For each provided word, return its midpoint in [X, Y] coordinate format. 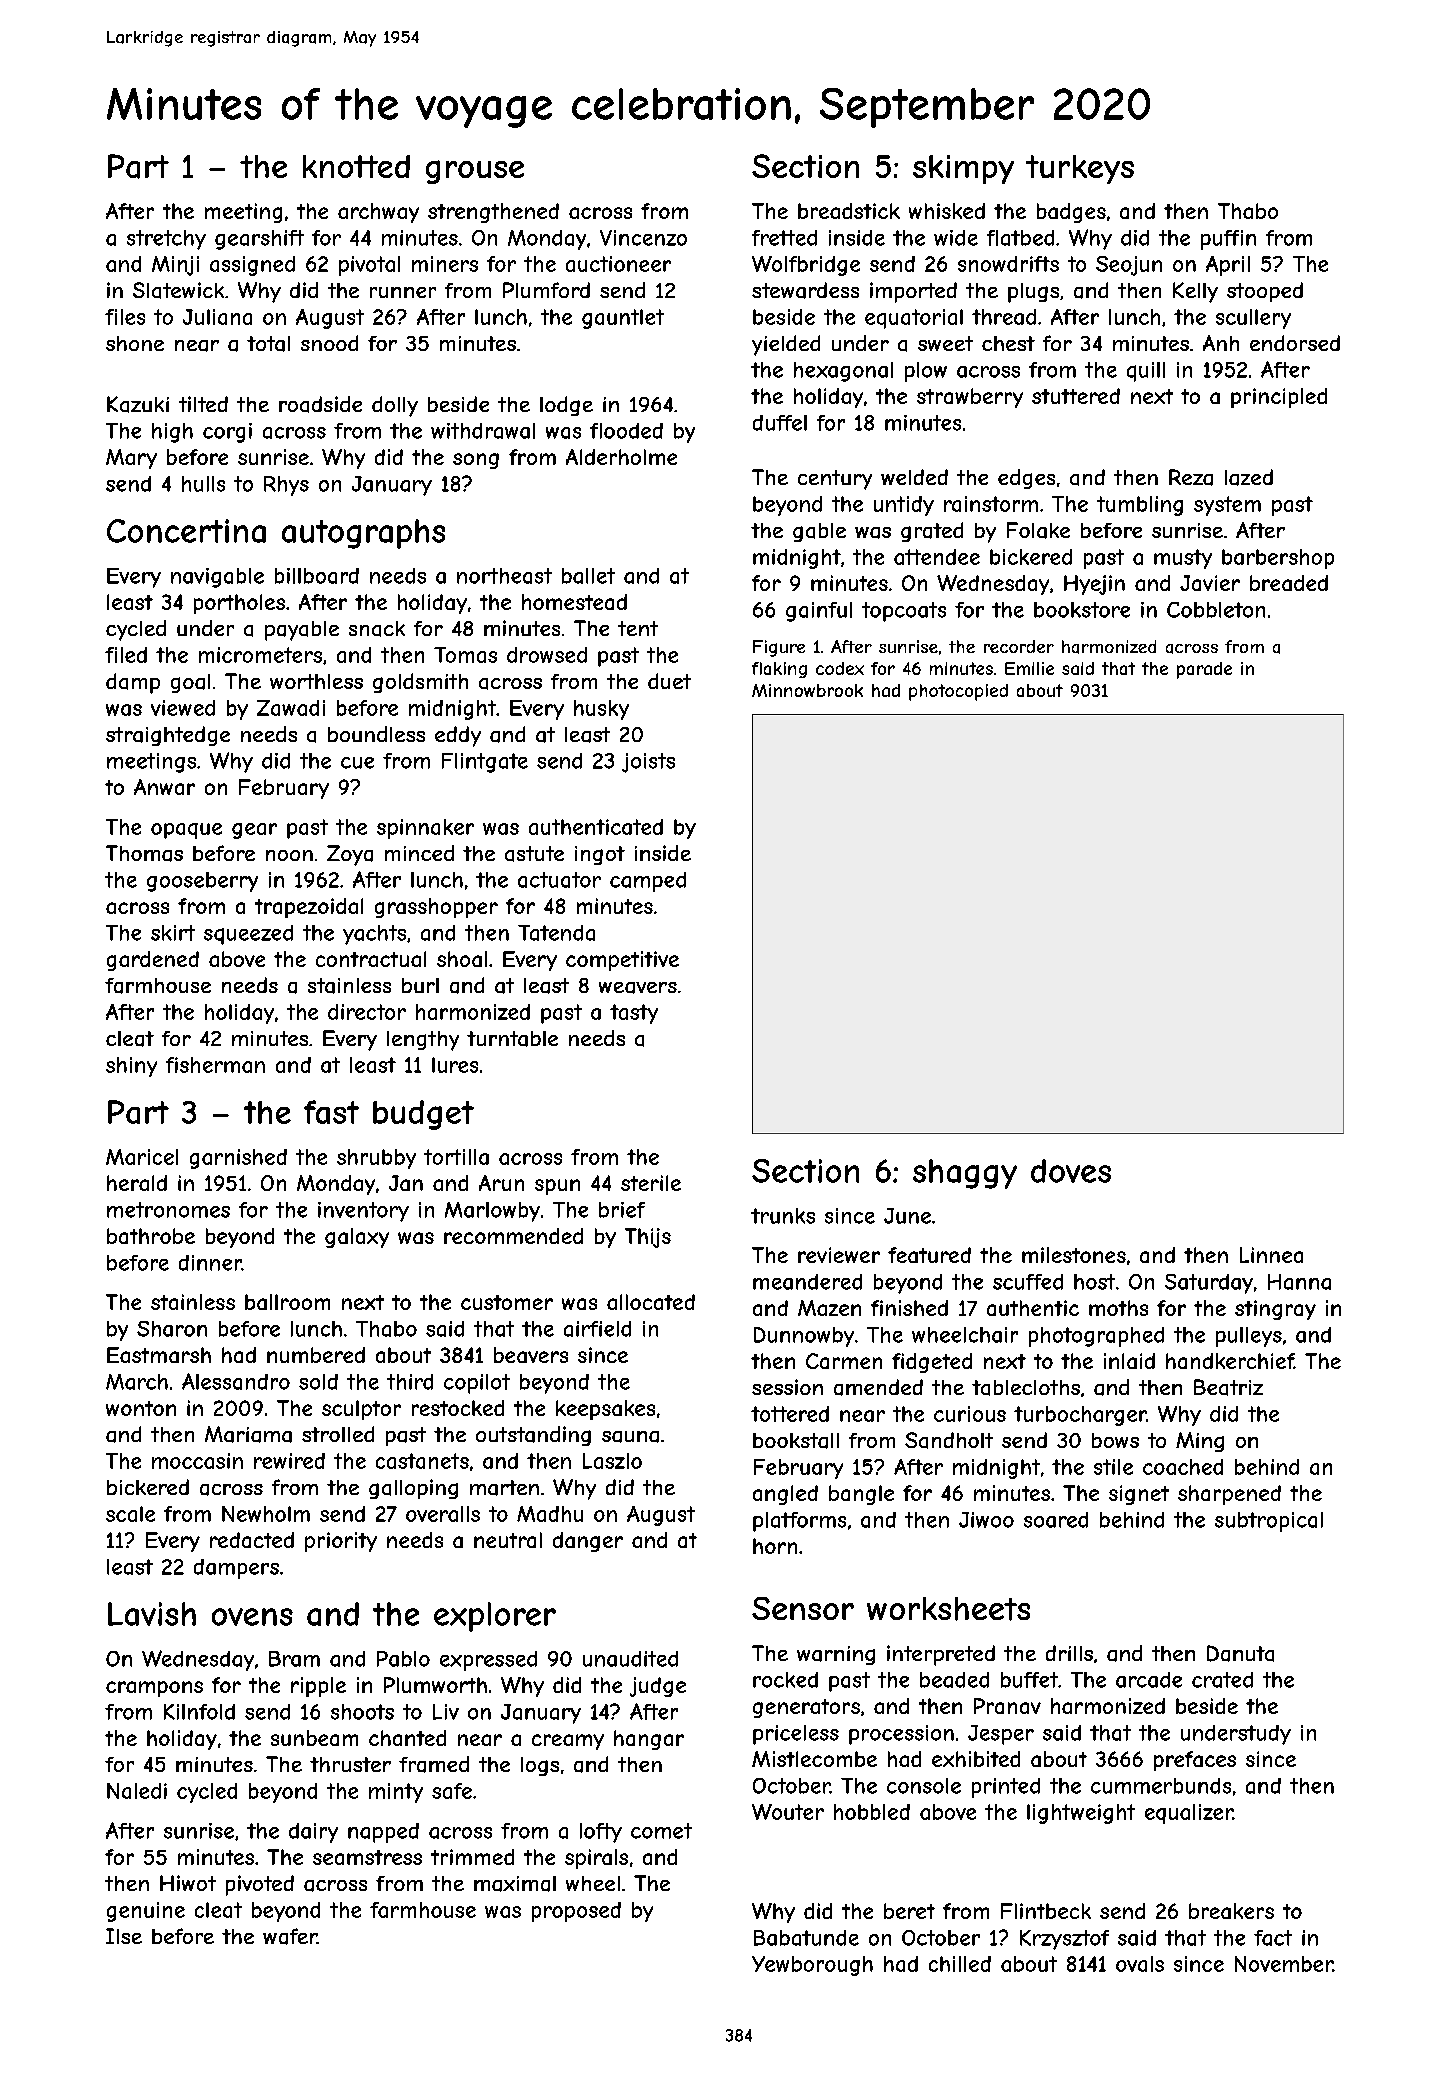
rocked [785, 1680]
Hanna [1299, 1282]
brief [622, 1210]
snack [377, 629]
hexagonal [843, 372]
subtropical [1269, 1522]
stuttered [1076, 396]
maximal [515, 1884]
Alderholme [621, 457]
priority [341, 1542]
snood [329, 343]
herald [137, 1183]
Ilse [124, 1936]
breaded [1289, 583]
